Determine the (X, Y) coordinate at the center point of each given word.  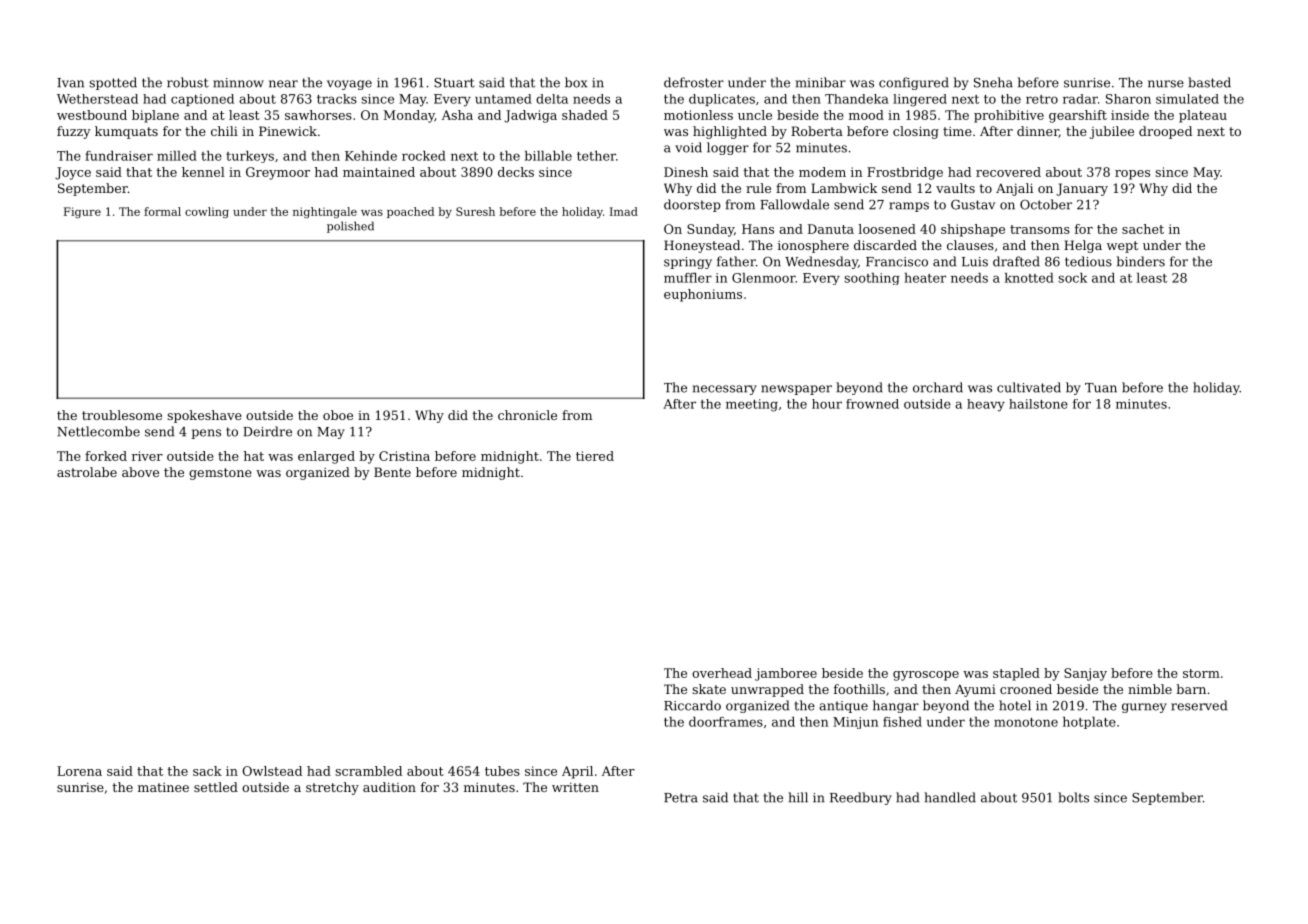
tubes (502, 771)
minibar (821, 82)
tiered (595, 456)
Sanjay (1085, 674)
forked (106, 456)
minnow (238, 83)
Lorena (79, 771)
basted (1209, 82)
